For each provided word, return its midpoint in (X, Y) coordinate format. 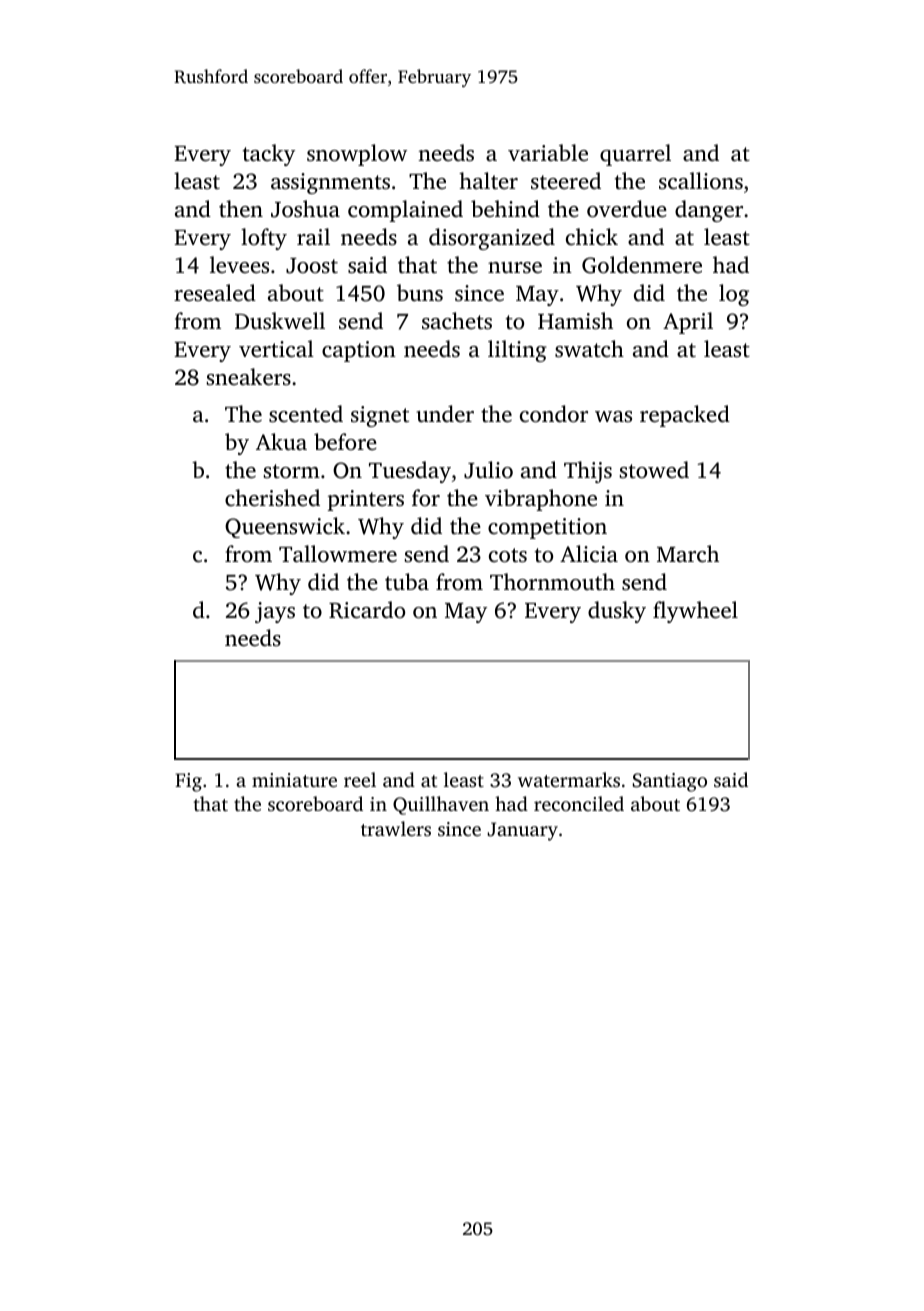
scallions (701, 181)
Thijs (588, 472)
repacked (685, 416)
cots (508, 555)
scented (306, 414)
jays (275, 612)
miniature (294, 780)
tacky (269, 155)
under (445, 414)
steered (566, 180)
